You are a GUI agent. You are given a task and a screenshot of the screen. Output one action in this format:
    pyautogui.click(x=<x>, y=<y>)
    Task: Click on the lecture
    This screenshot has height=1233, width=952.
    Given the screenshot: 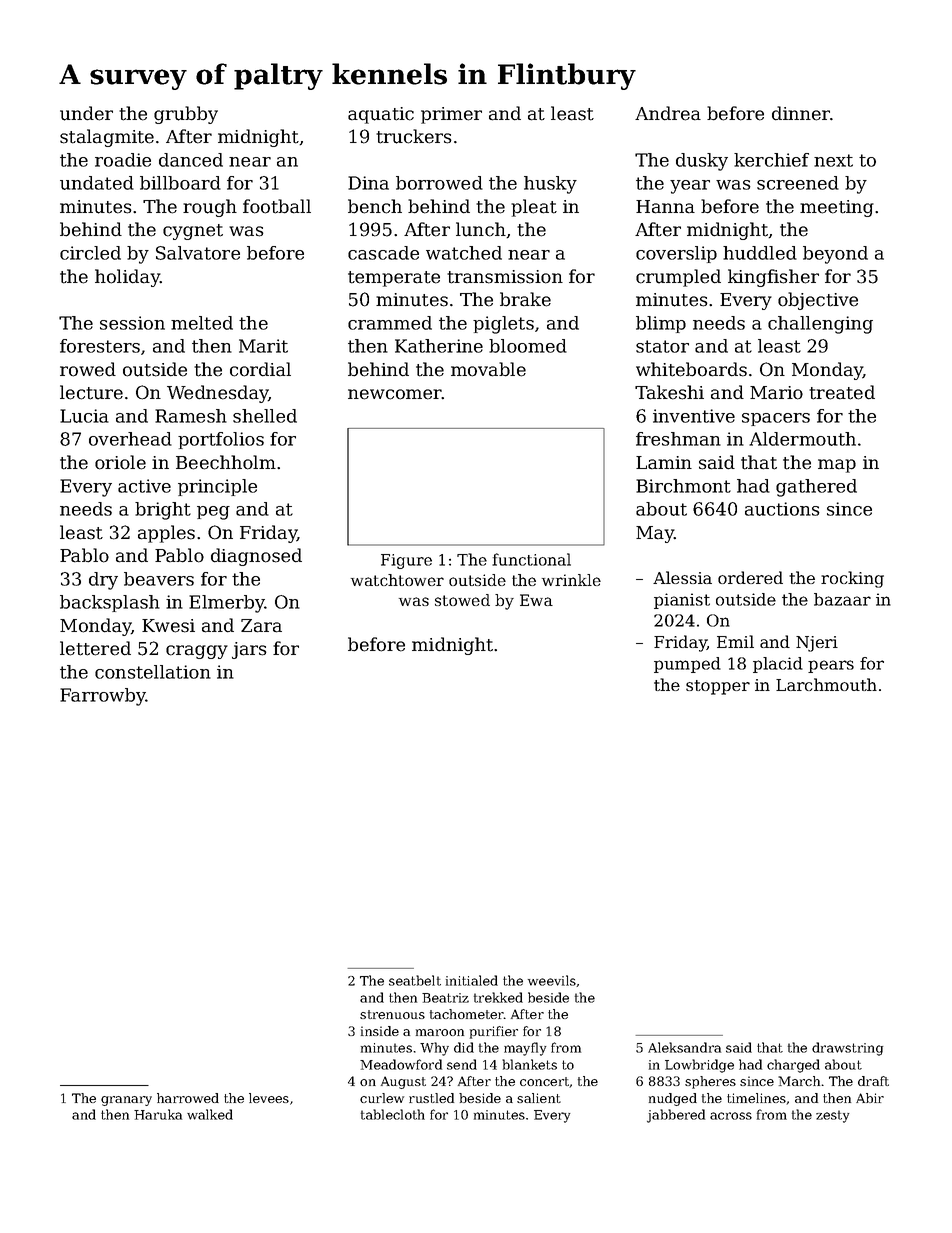 What is the action you would take?
    pyautogui.click(x=91, y=392)
